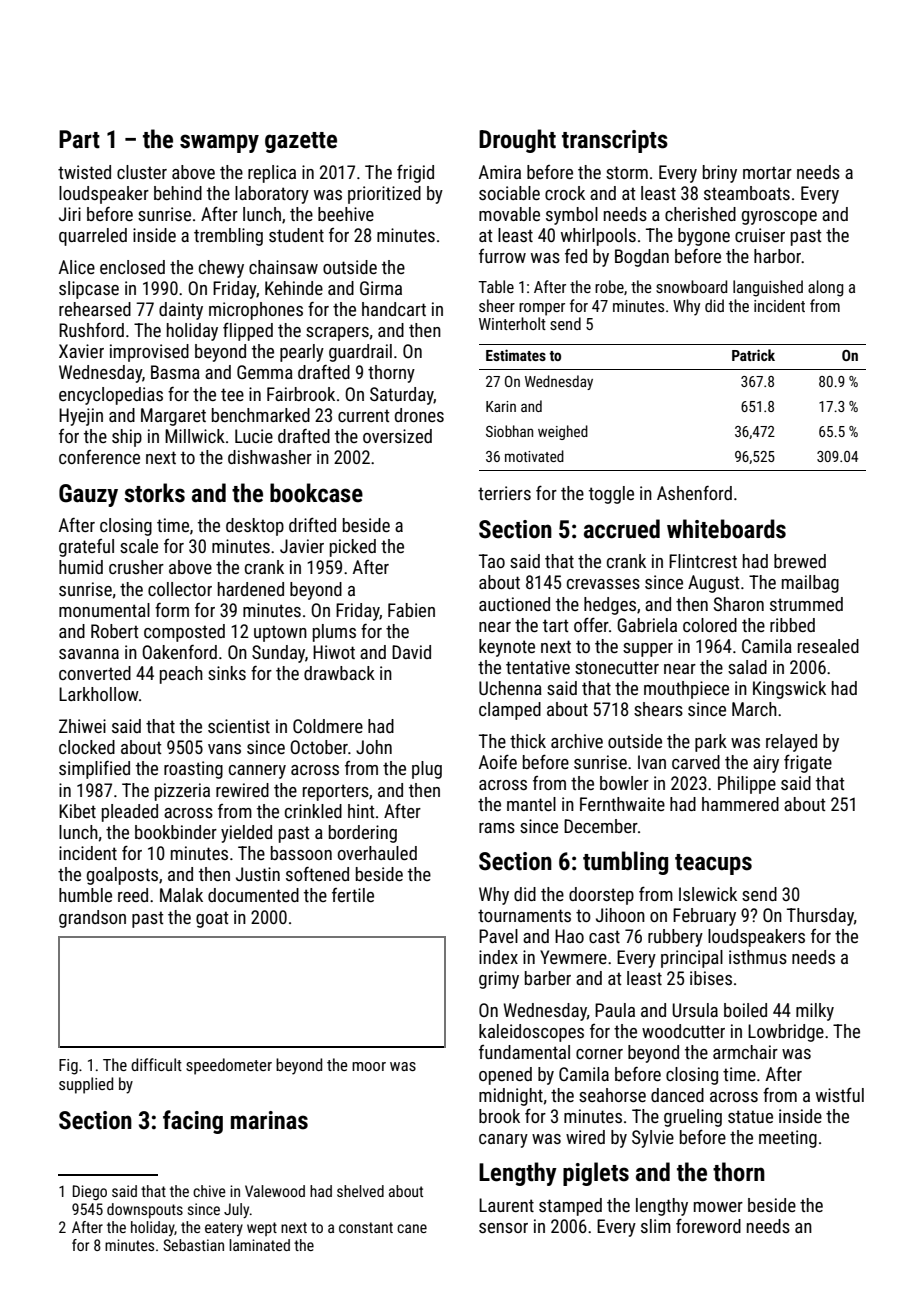 The image size is (924, 1311). I want to click on Part, so click(79, 139).
